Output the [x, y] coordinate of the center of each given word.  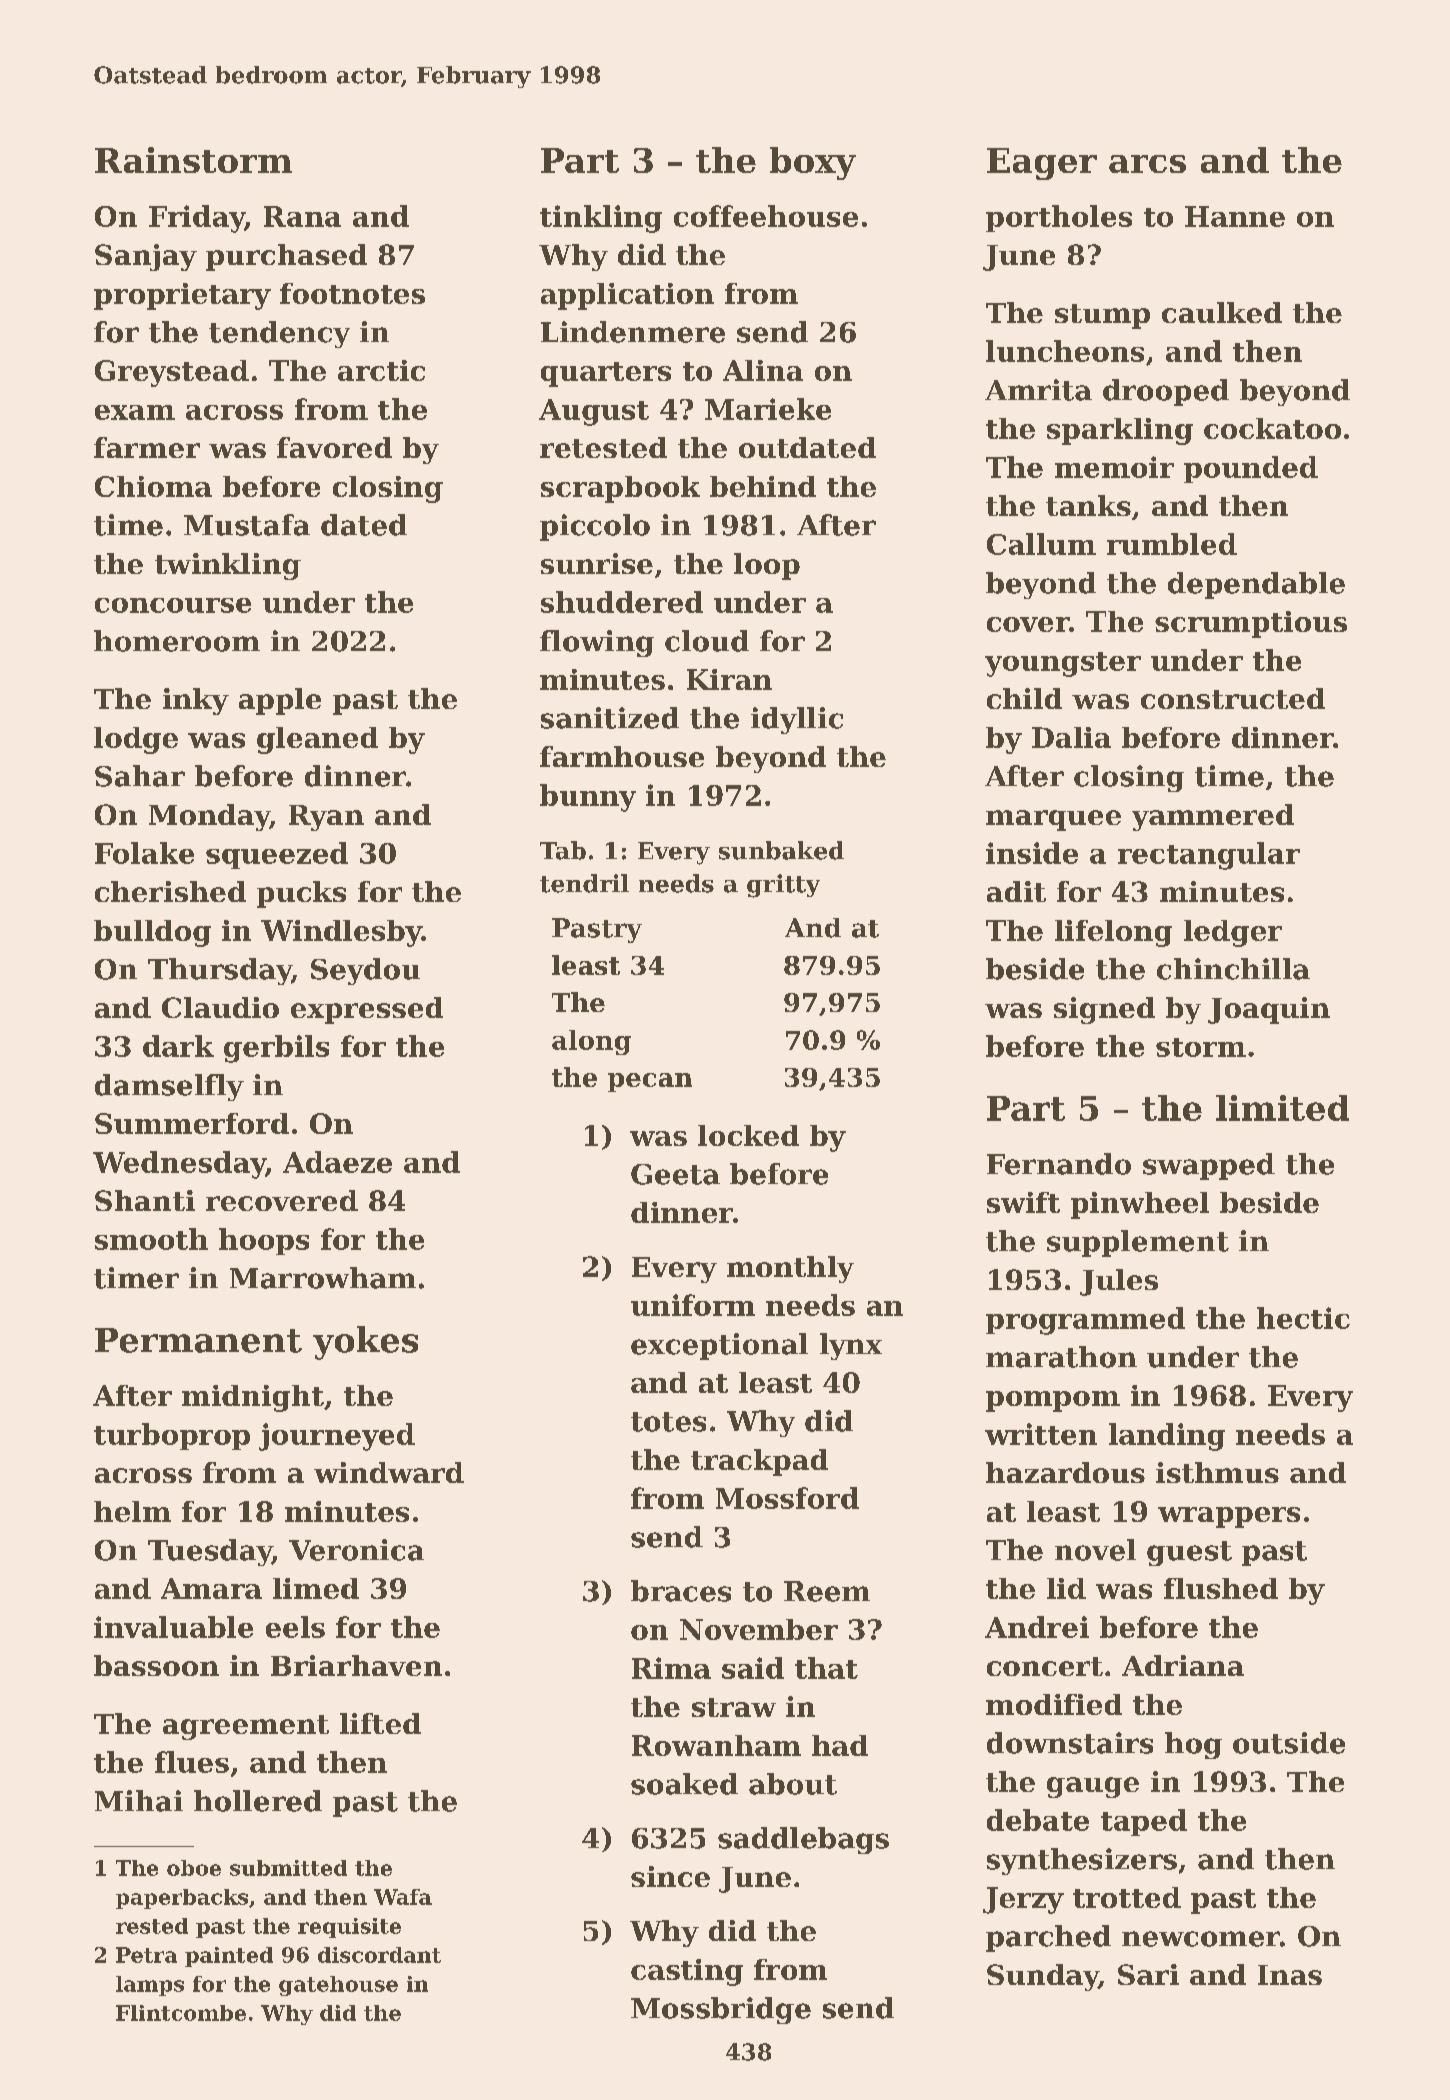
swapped [1209, 1166]
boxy [813, 163]
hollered [258, 1801]
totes [668, 1422]
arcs [1147, 164]
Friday [197, 219]
